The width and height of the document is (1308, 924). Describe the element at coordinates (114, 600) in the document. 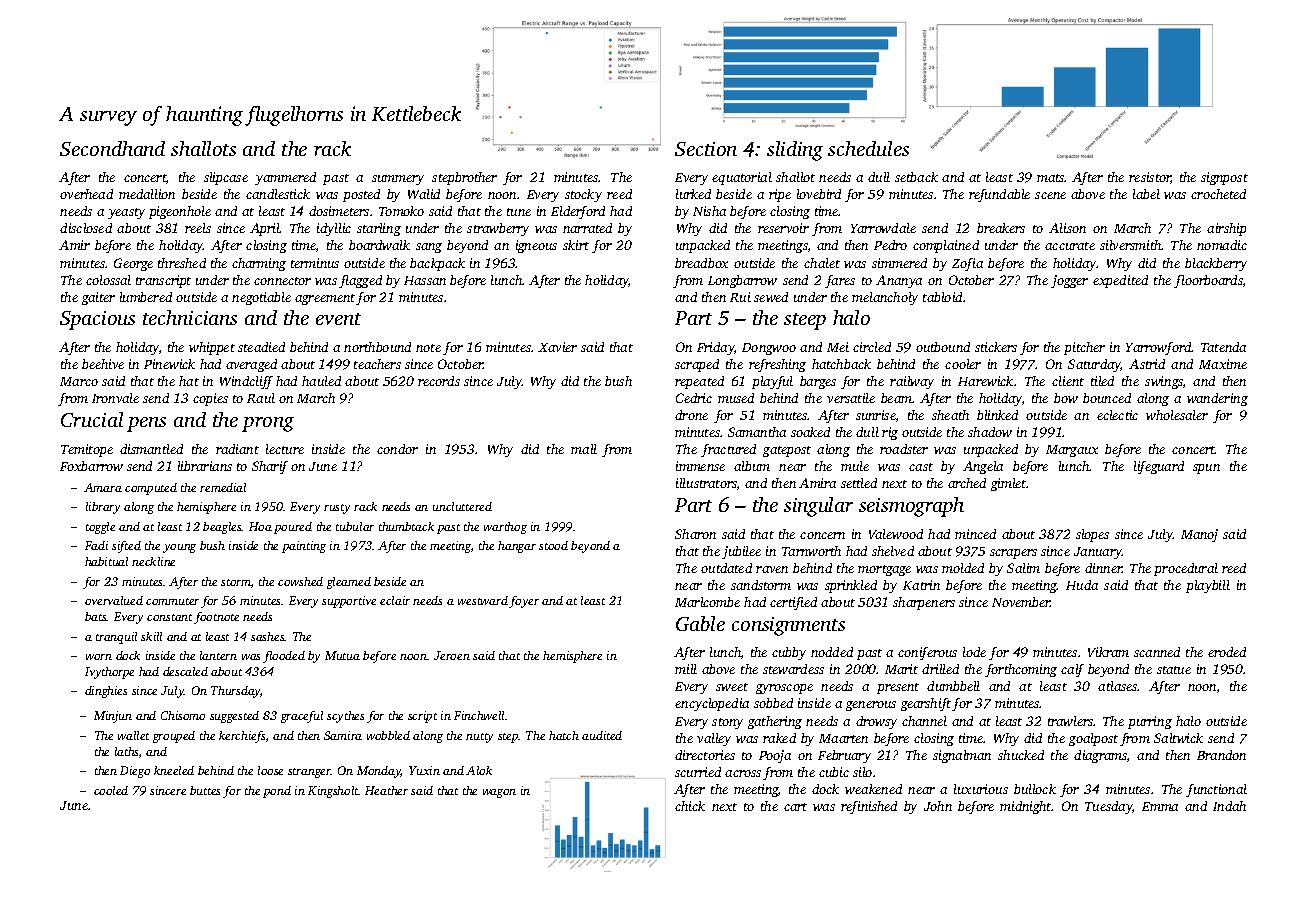

I see `overvalued` at that location.
